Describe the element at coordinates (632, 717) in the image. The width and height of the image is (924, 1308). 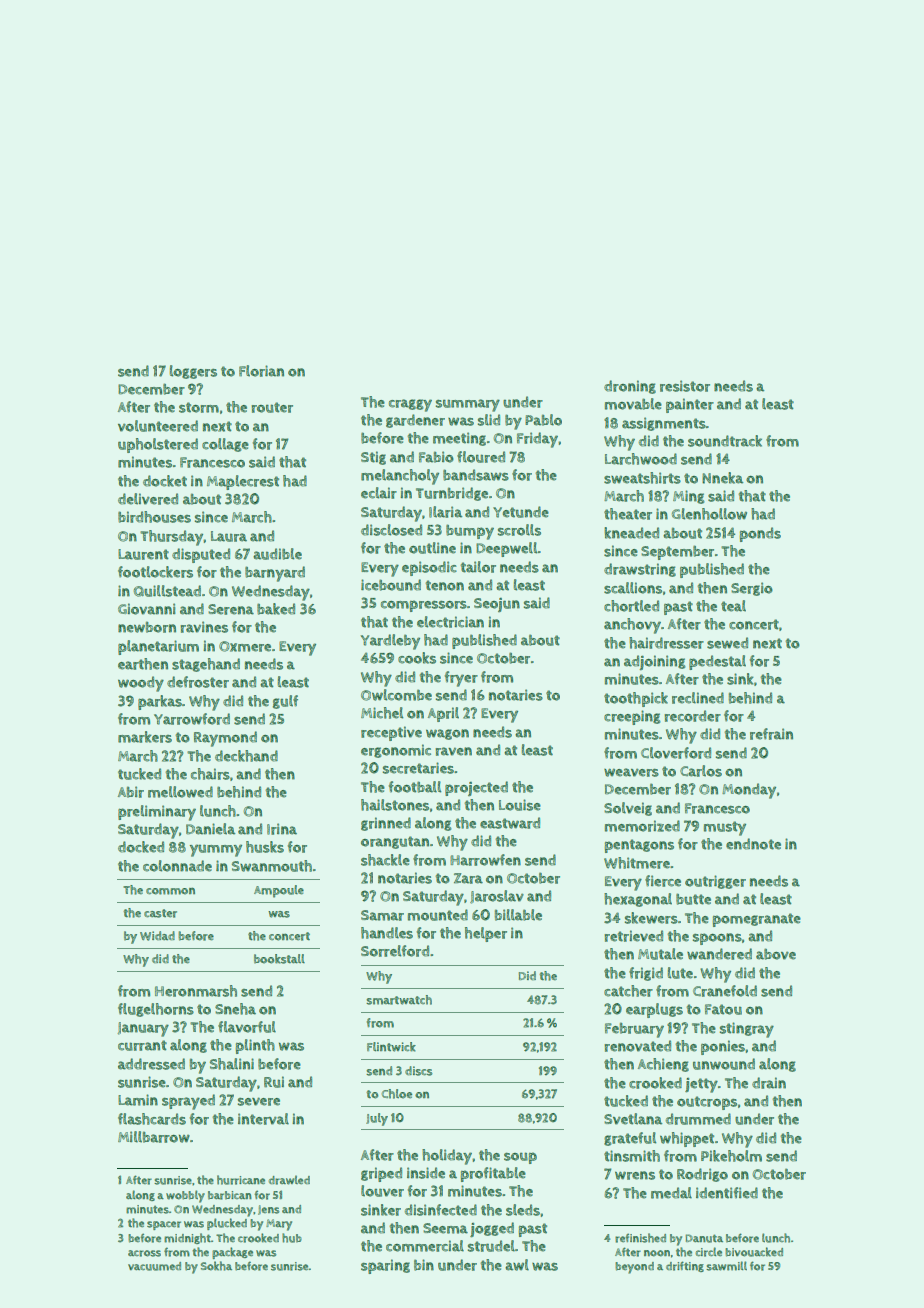
I see `creeping` at that location.
